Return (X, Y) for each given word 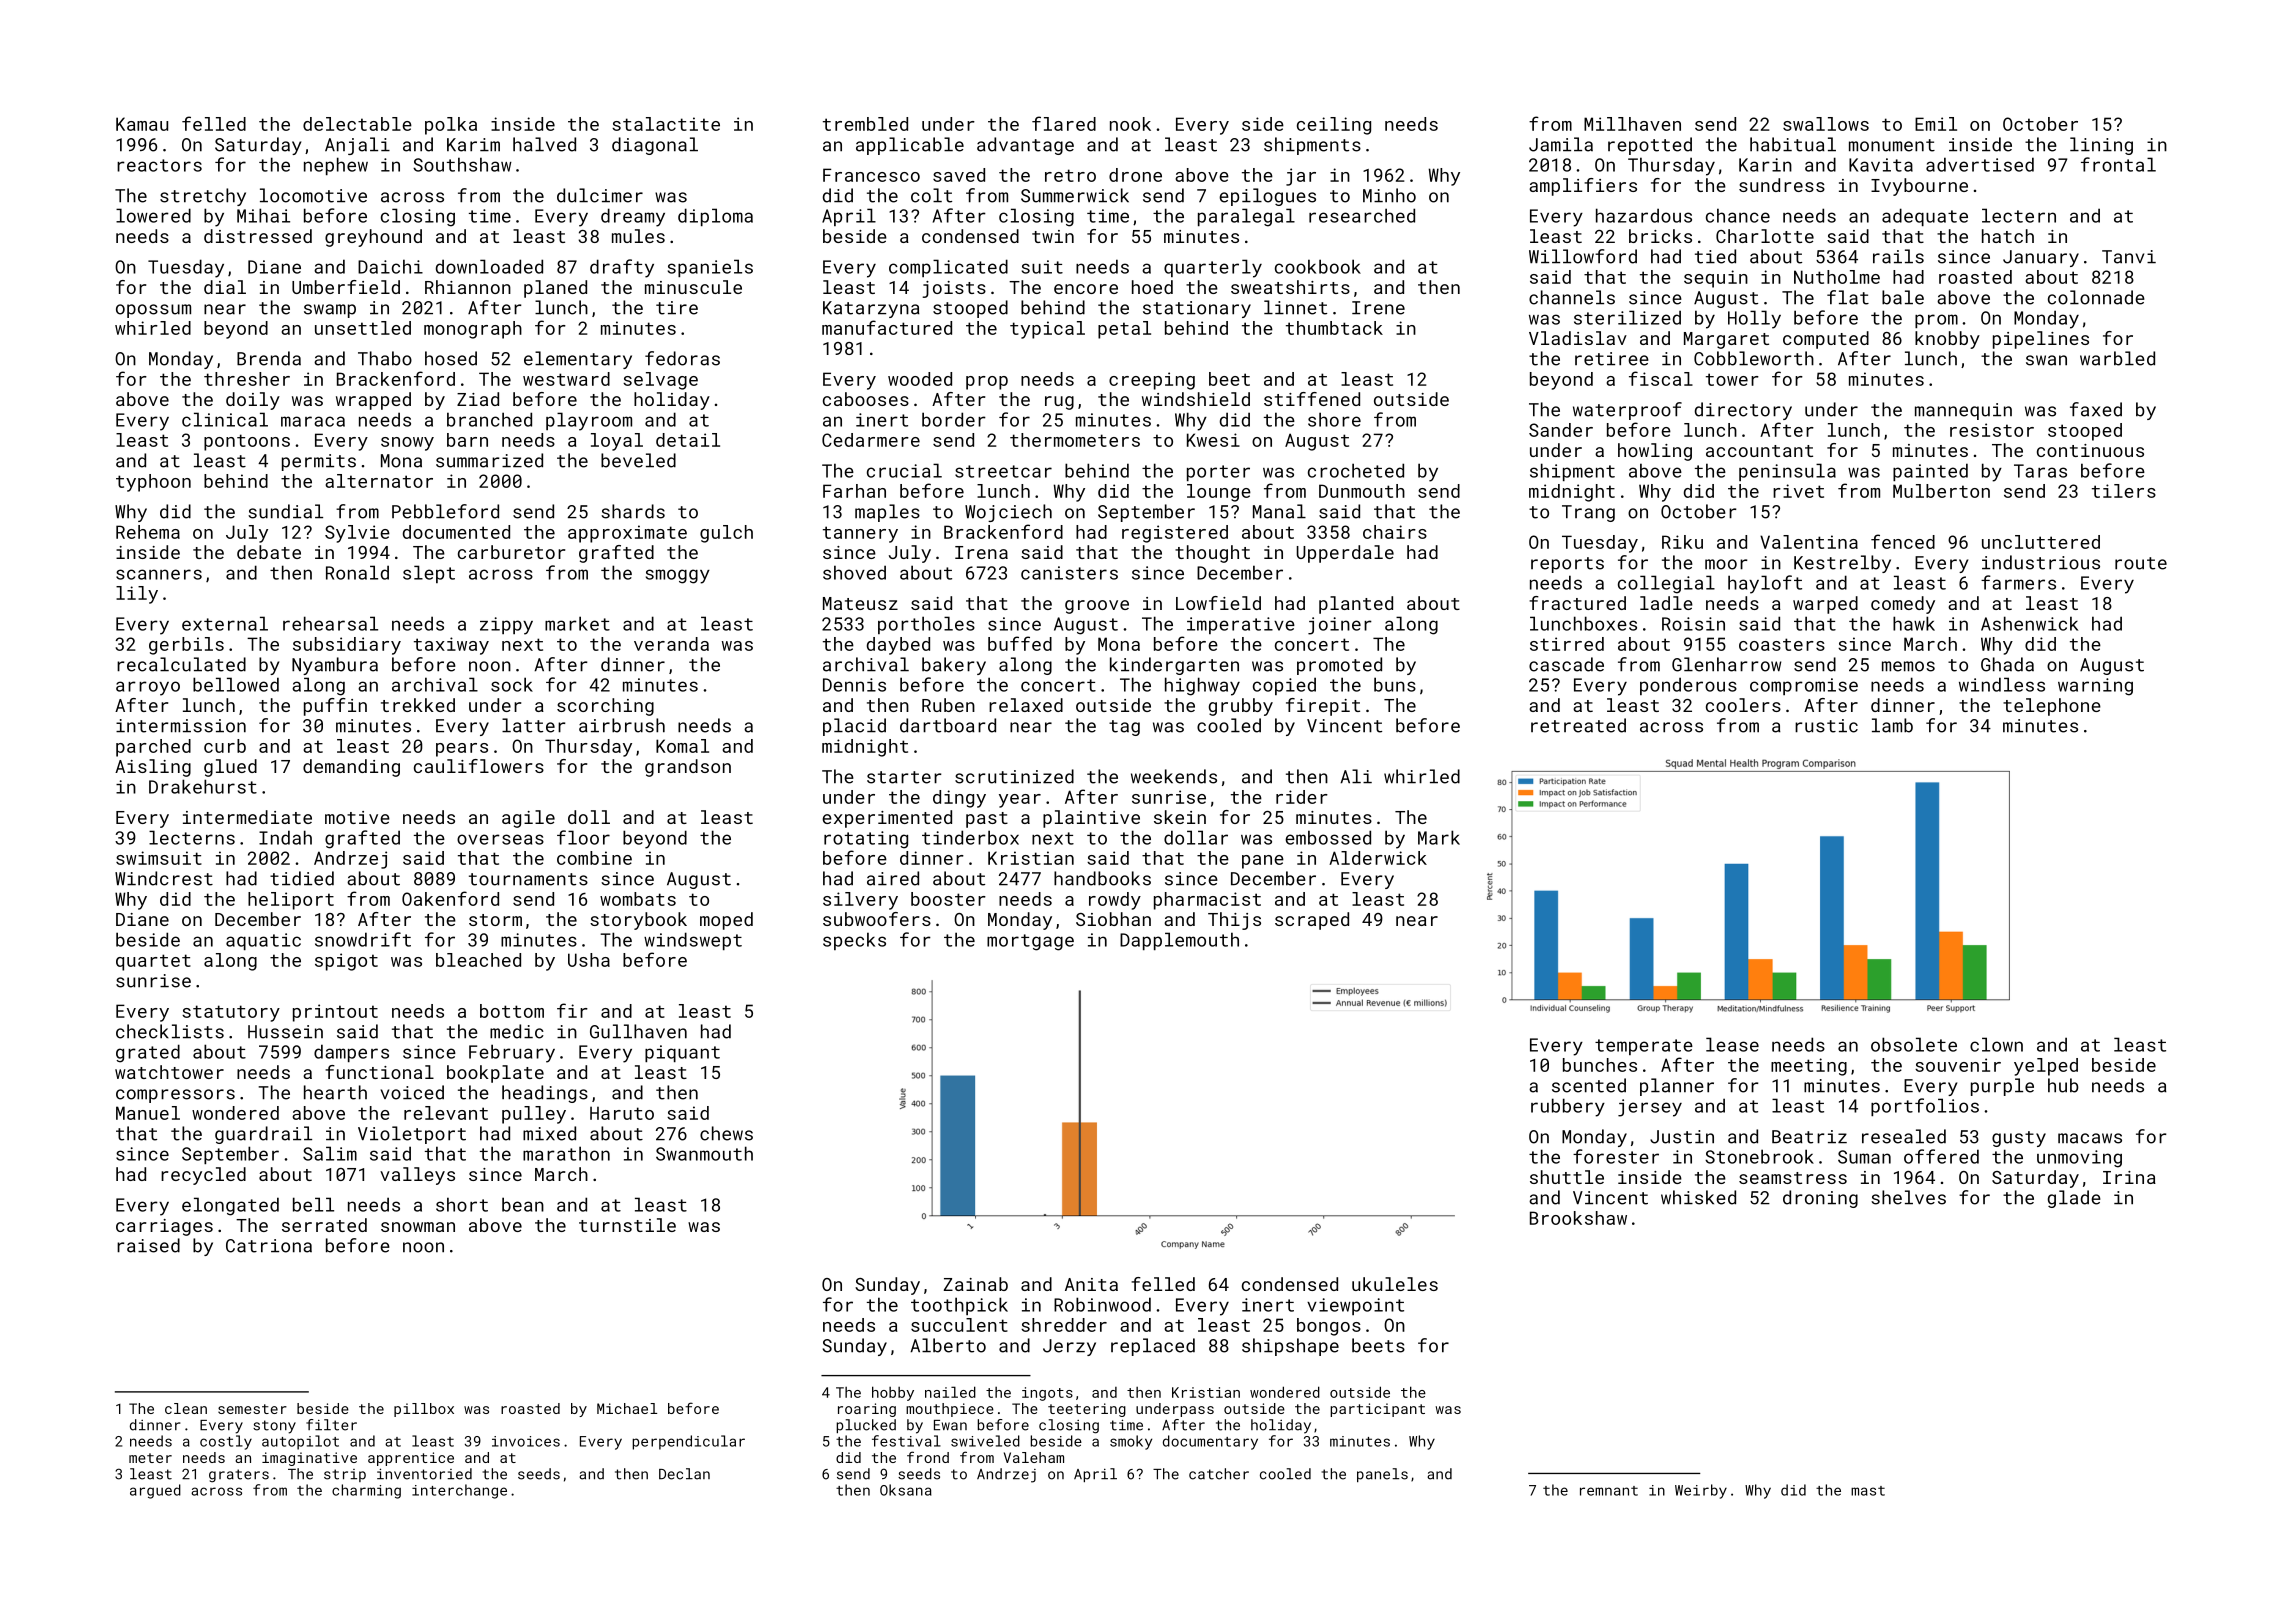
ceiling (1334, 126)
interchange (459, 1491)
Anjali (357, 146)
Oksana (906, 1490)
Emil (1936, 124)
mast (1868, 1491)
